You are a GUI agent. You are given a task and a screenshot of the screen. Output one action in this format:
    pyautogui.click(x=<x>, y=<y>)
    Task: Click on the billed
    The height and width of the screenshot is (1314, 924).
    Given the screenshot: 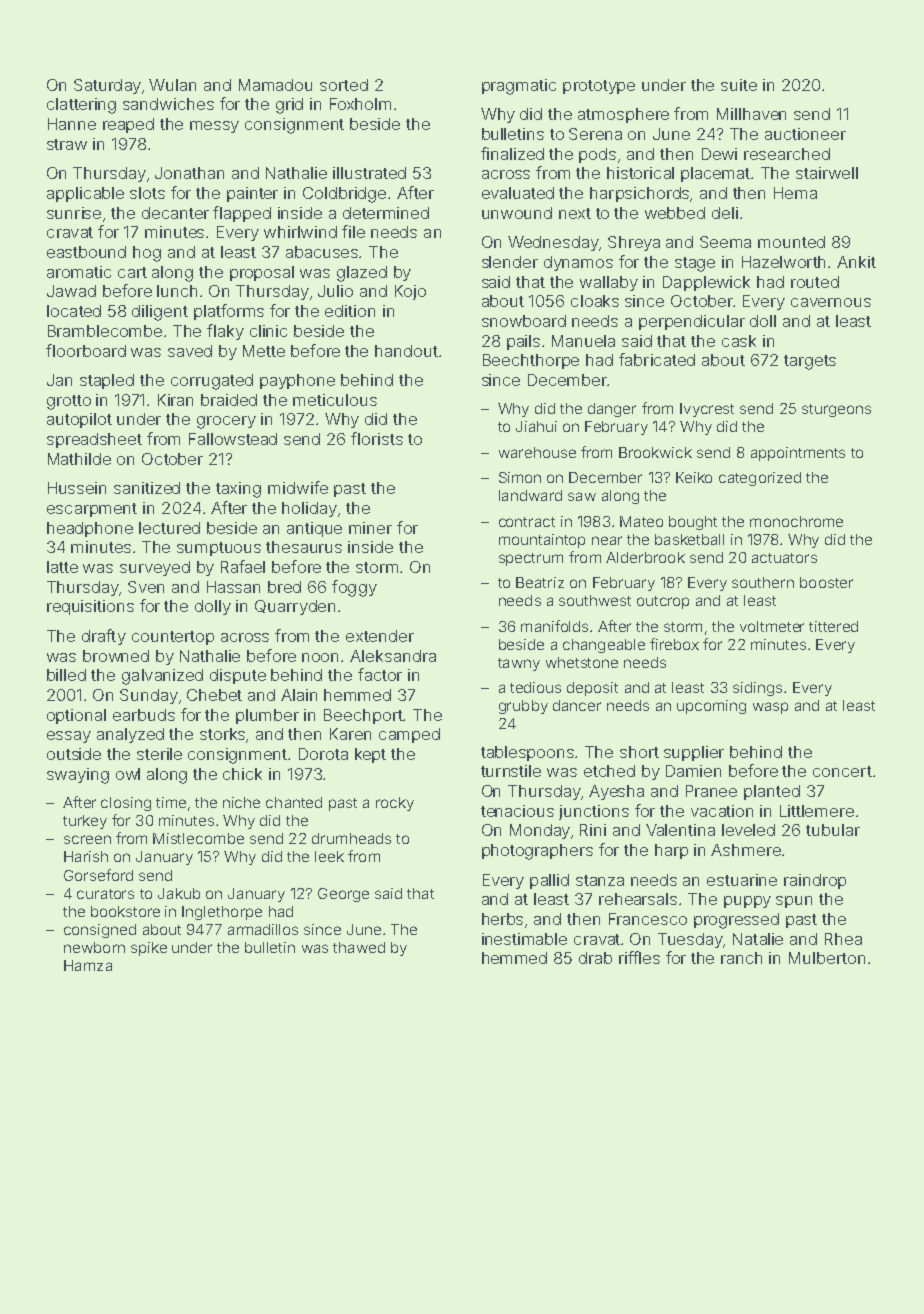 What is the action you would take?
    pyautogui.click(x=66, y=675)
